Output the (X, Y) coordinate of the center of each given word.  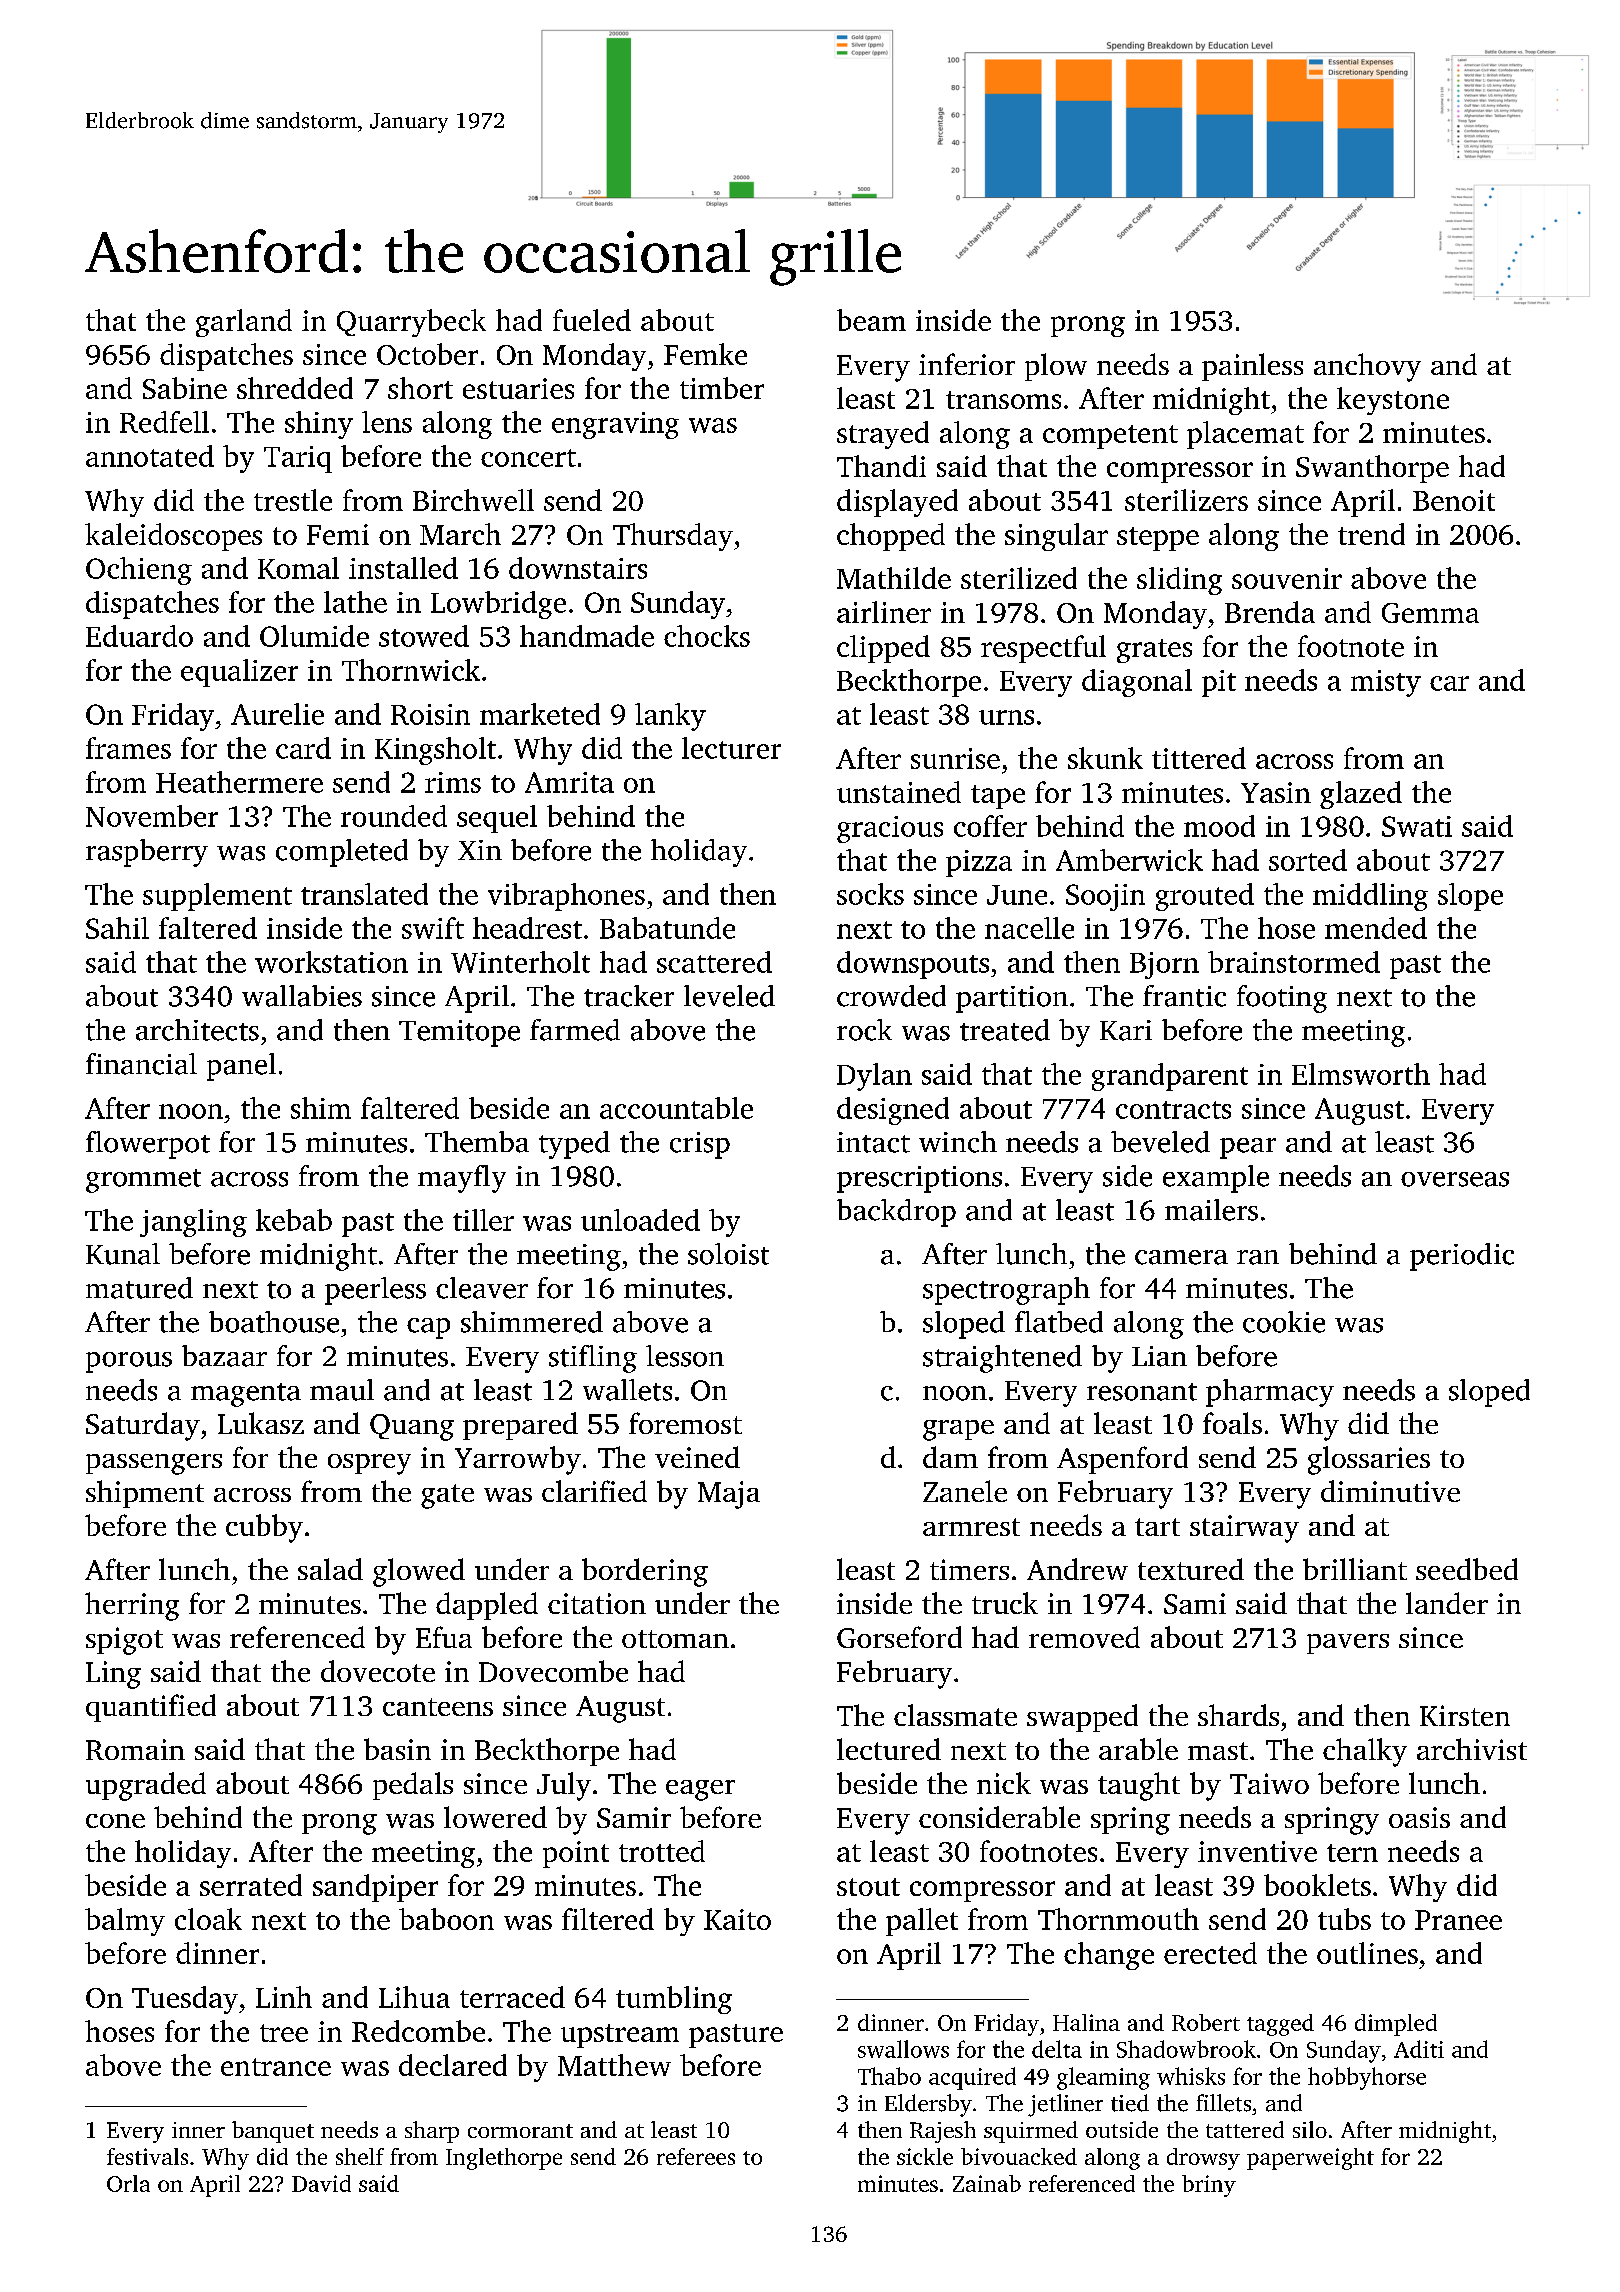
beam (871, 320)
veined (697, 1457)
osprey (369, 1464)
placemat (1245, 435)
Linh (284, 1997)
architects (197, 1030)
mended (1376, 928)
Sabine (185, 388)
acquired (972, 2078)
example (1216, 1179)
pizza (979, 863)
